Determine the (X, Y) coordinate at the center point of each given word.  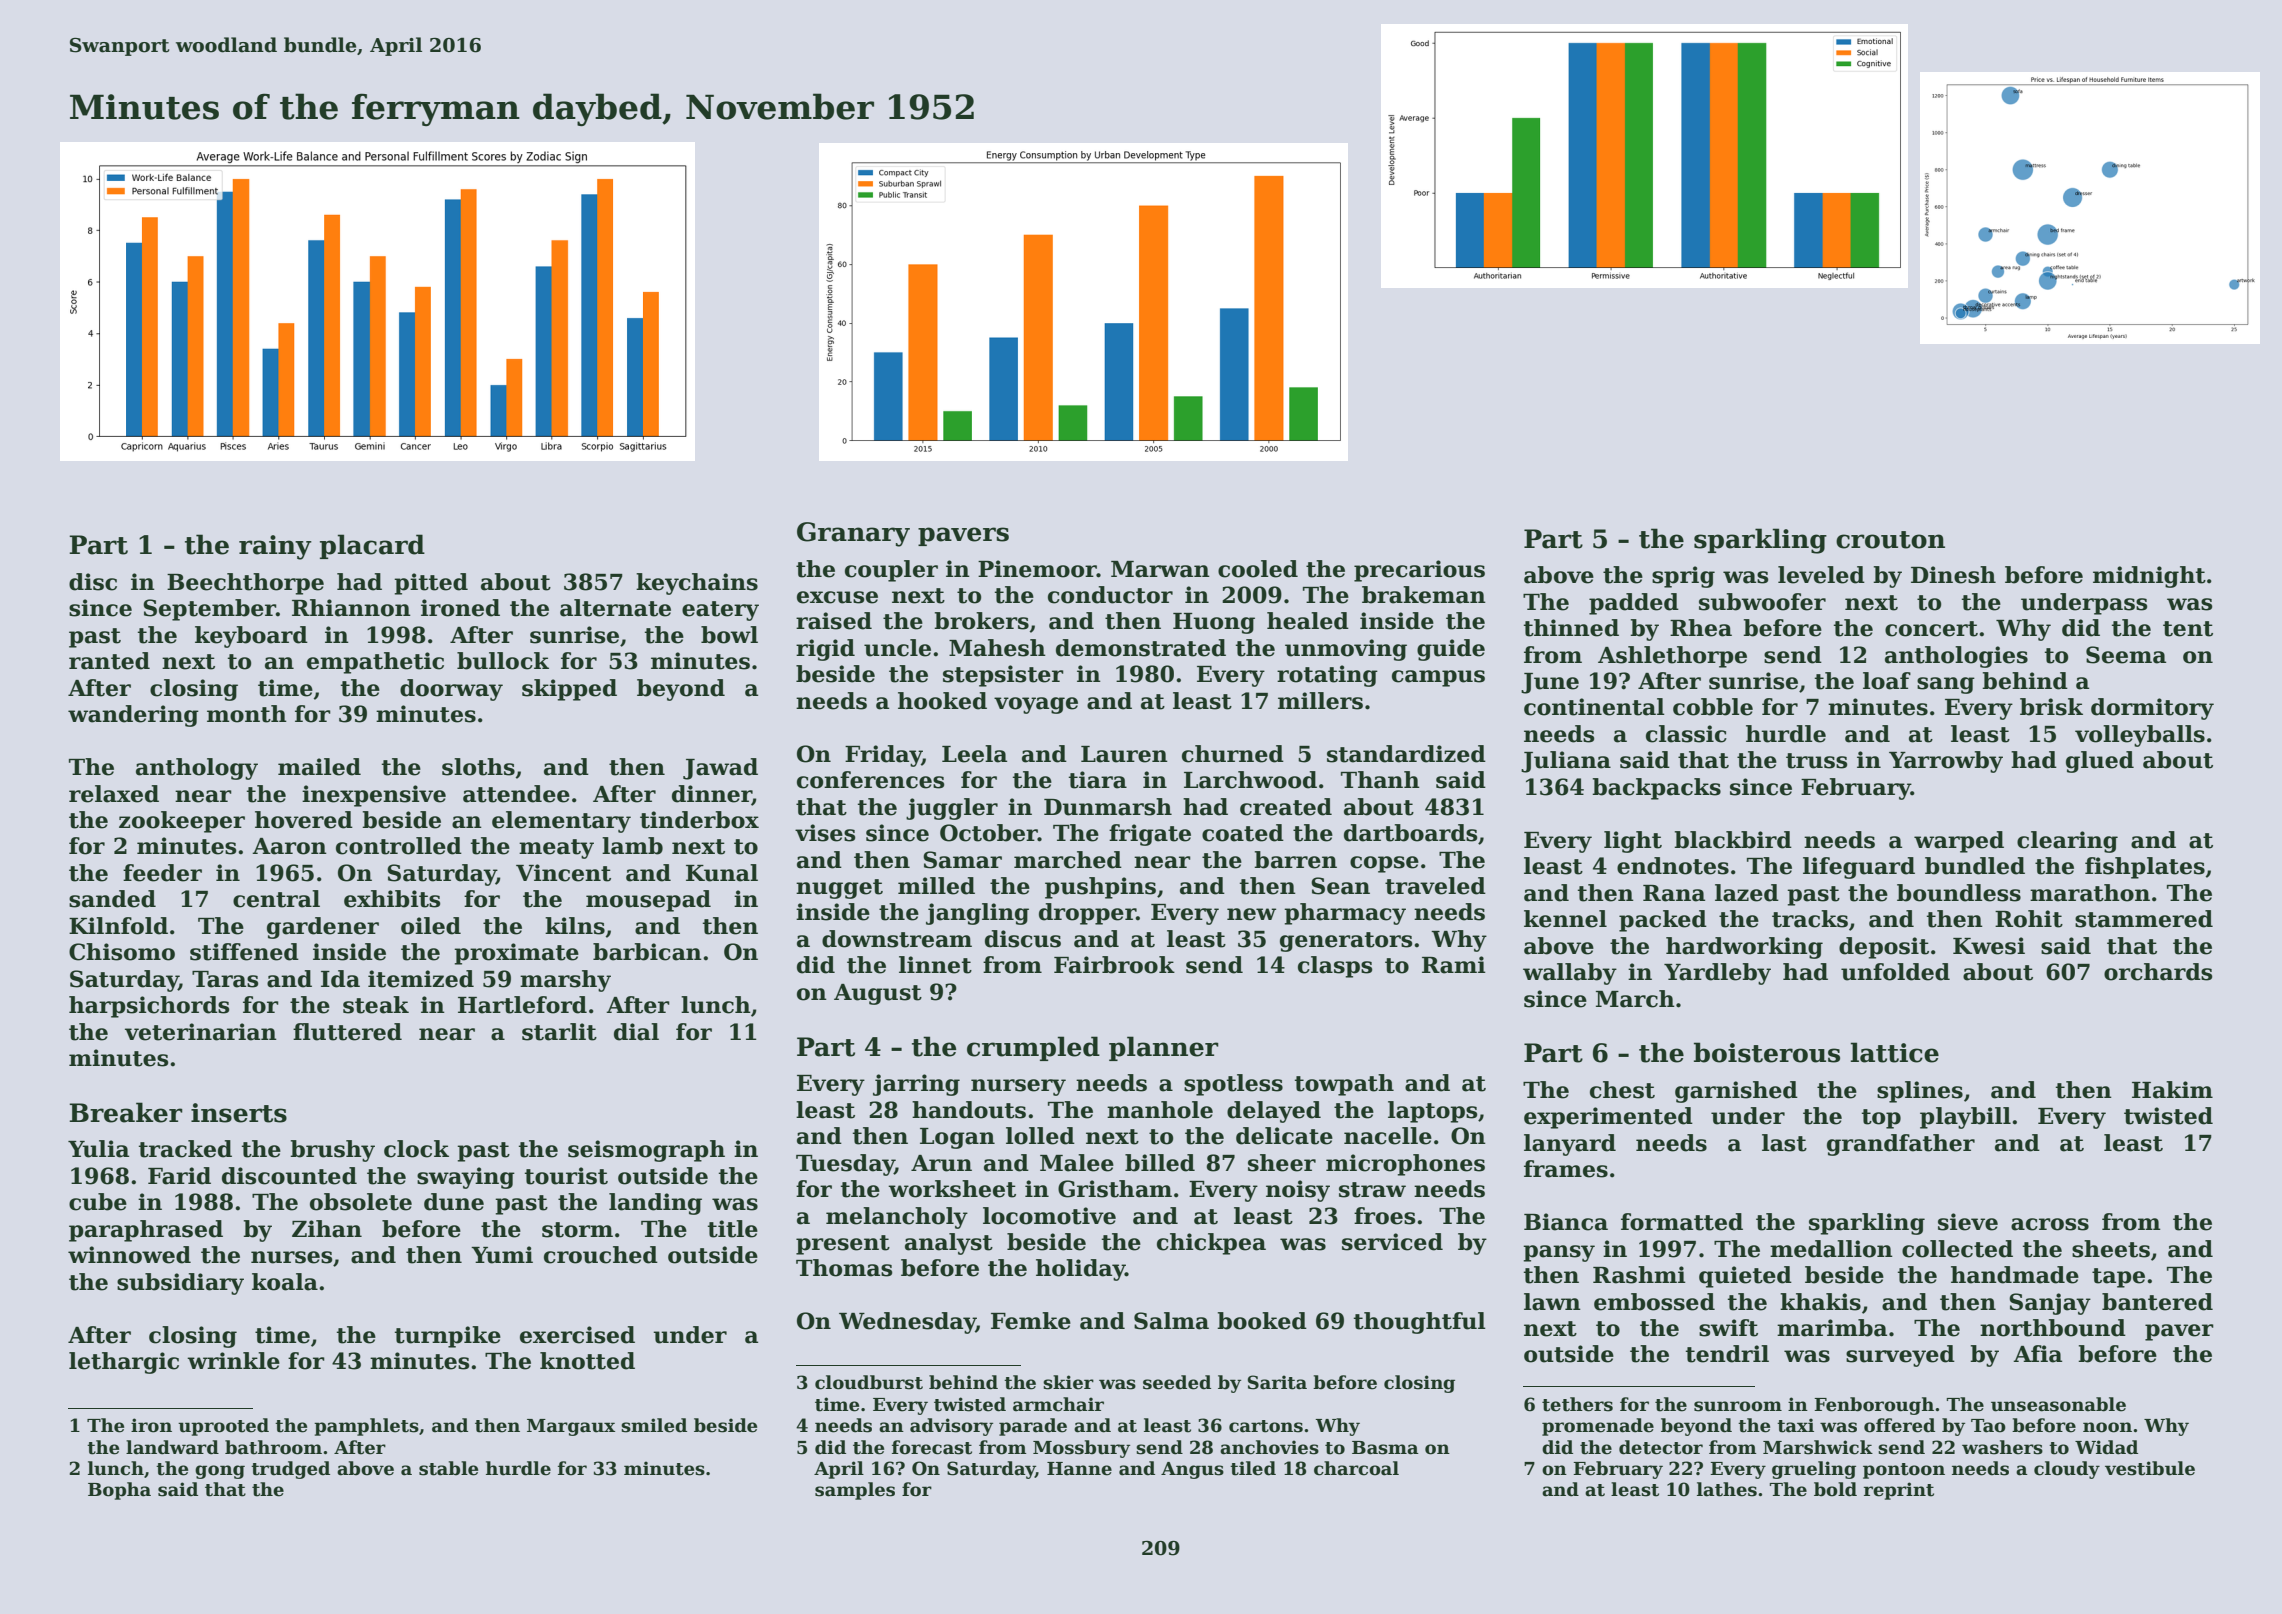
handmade (2015, 1275)
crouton (1890, 540)
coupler (891, 571)
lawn (1552, 1302)
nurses (292, 1257)
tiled (1253, 1468)
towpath (1344, 1085)
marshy (565, 981)
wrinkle (233, 1361)
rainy (275, 547)
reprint (1899, 1491)
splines (1920, 1092)
